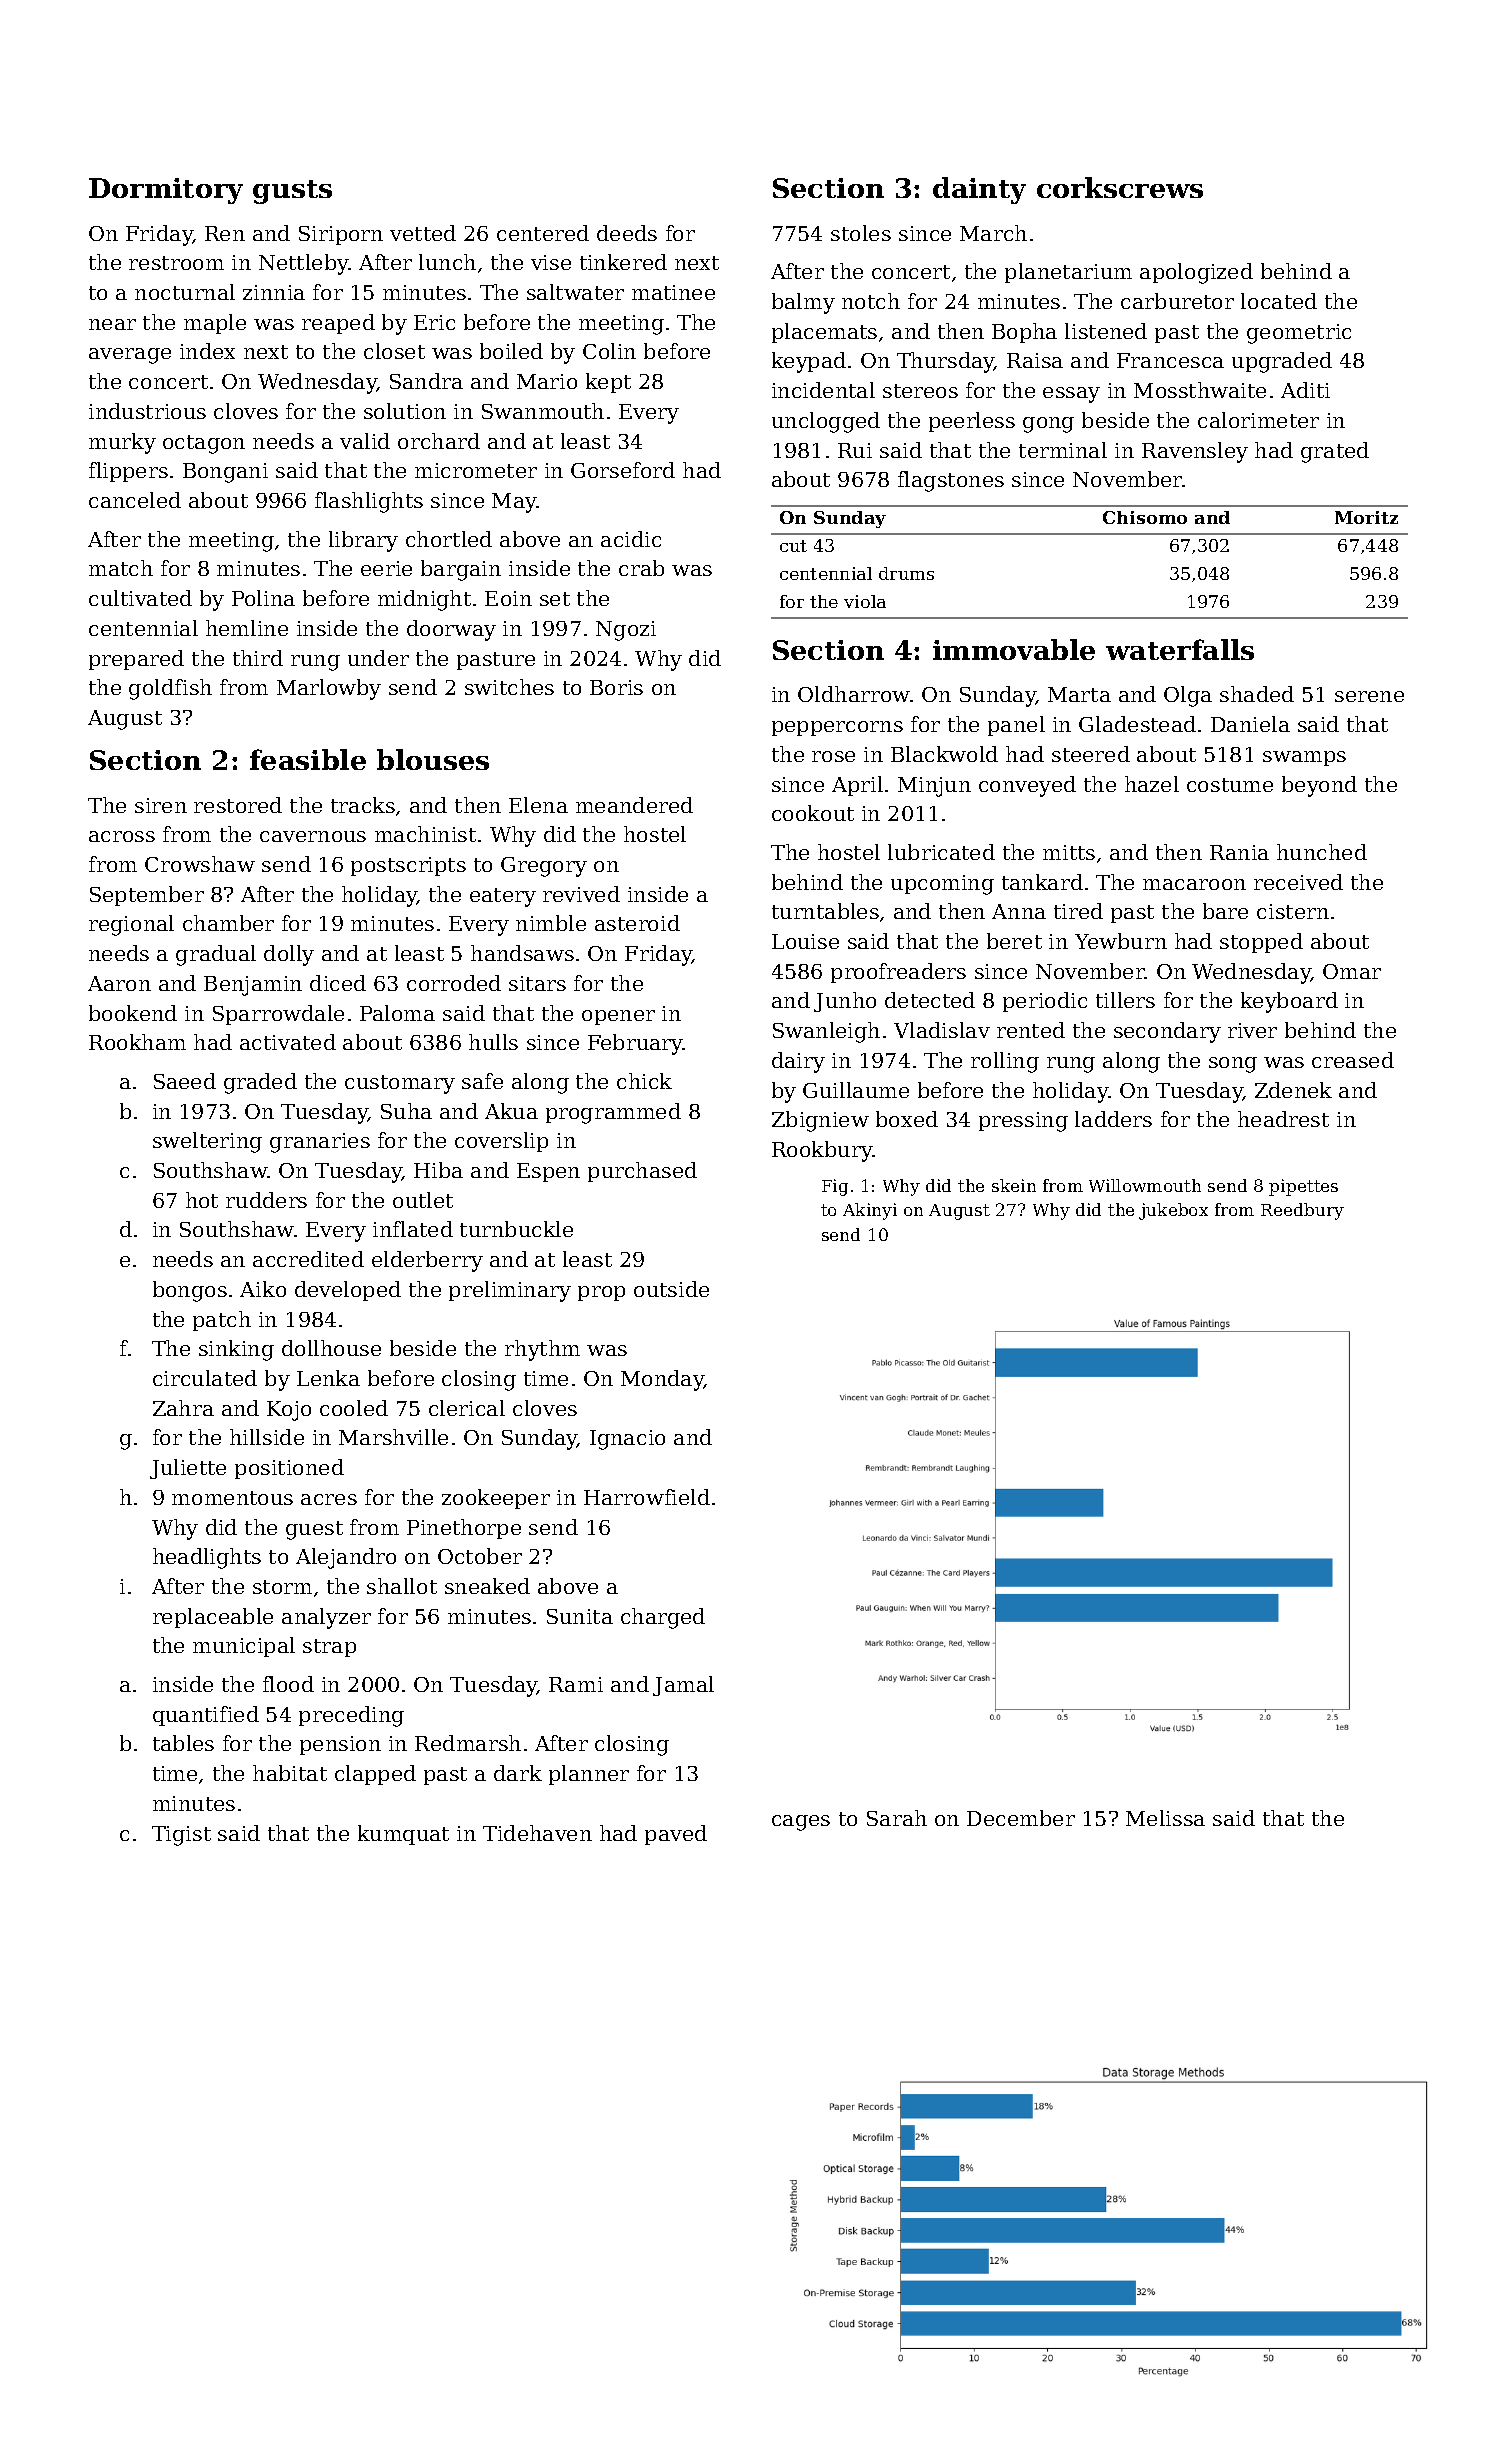  What do you see at coordinates (185, 1081) in the page?
I see `Saeed` at bounding box center [185, 1081].
